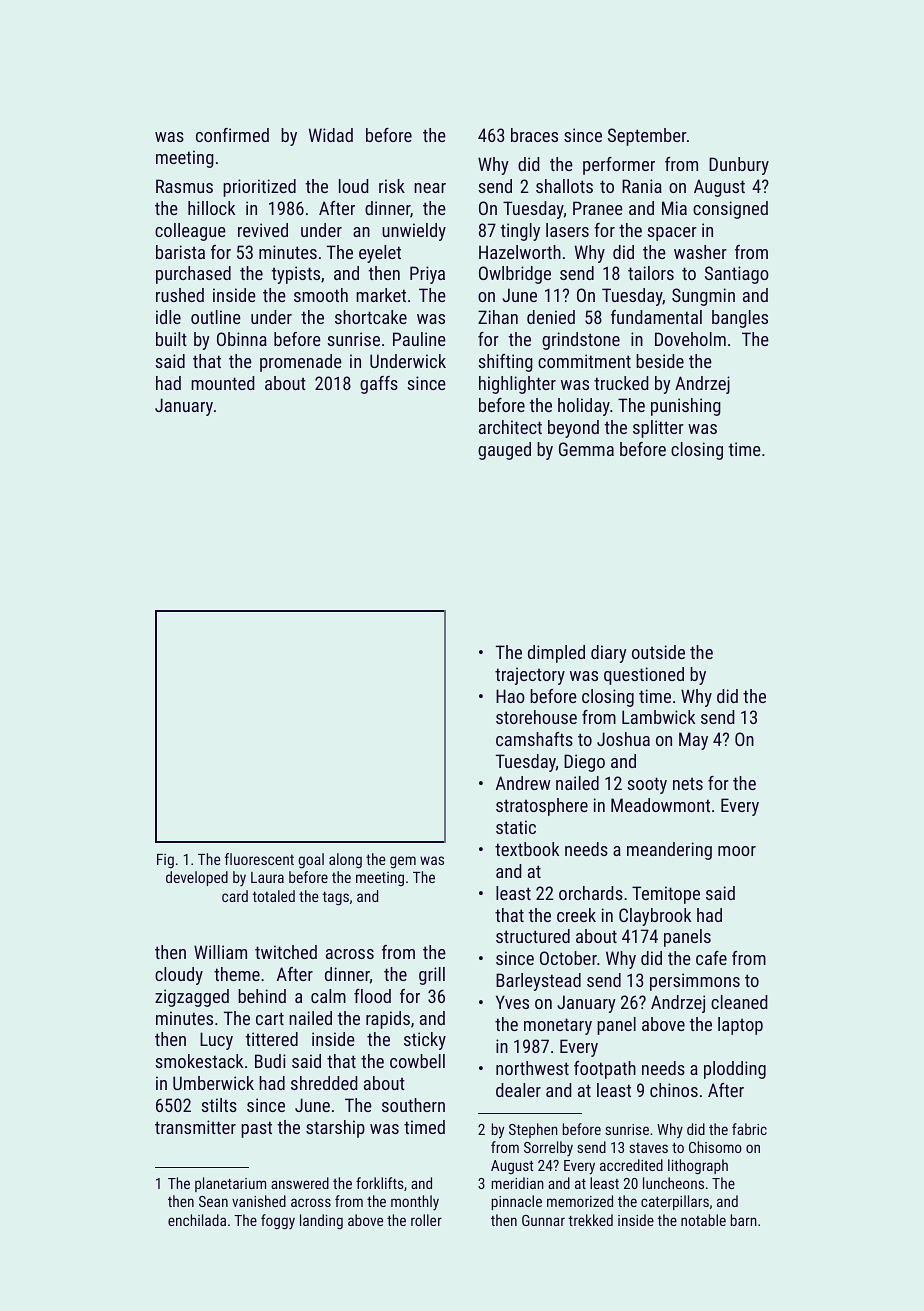  Describe the element at coordinates (647, 137) in the screenshot. I see `September` at that location.
